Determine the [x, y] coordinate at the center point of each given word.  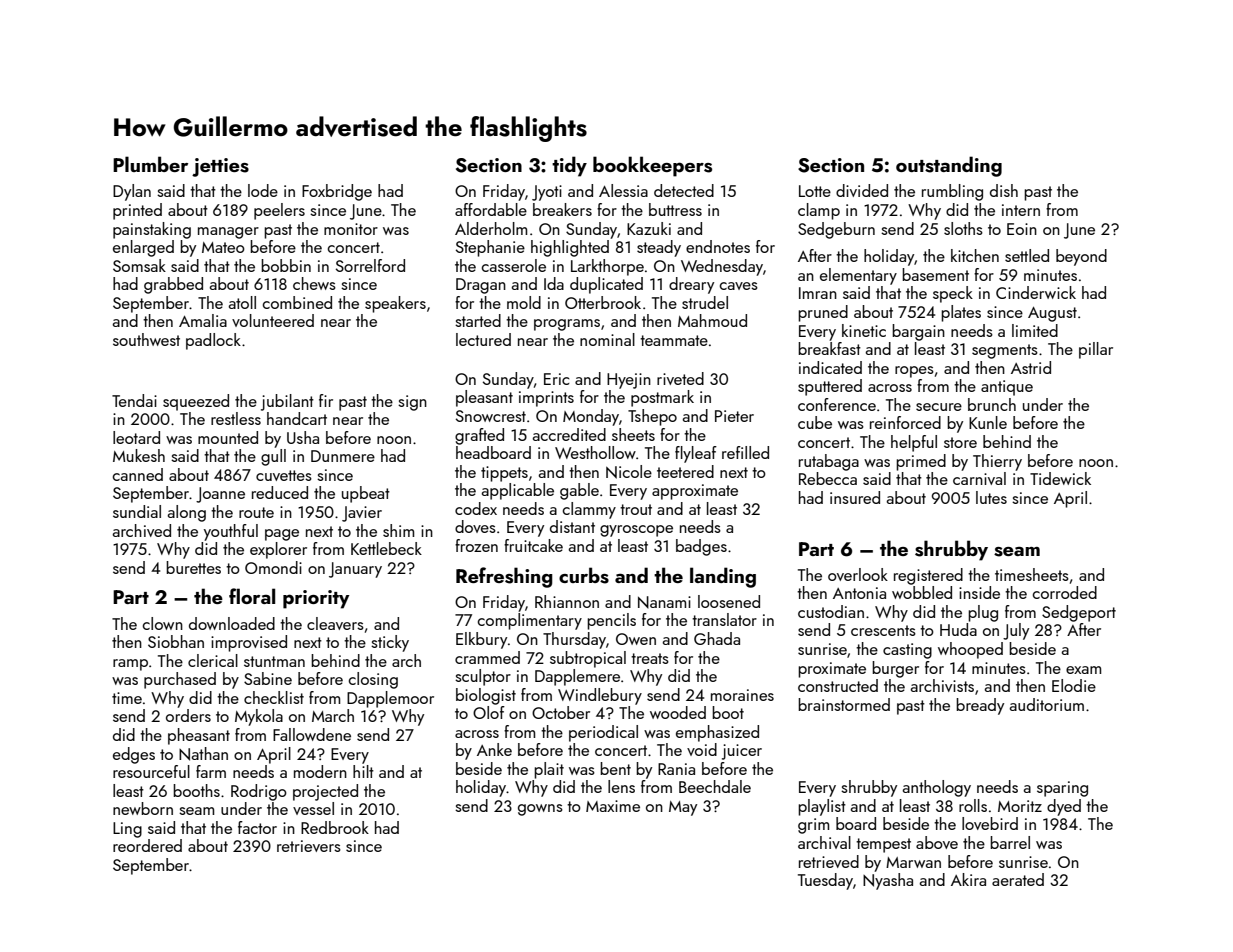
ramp [130, 665]
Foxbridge [337, 192]
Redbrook [335, 827]
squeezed [196, 402]
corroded [1065, 592]
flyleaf [696, 454]
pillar [1096, 350]
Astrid [1031, 367]
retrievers [309, 846]
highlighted [570, 248]
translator [724, 619]
